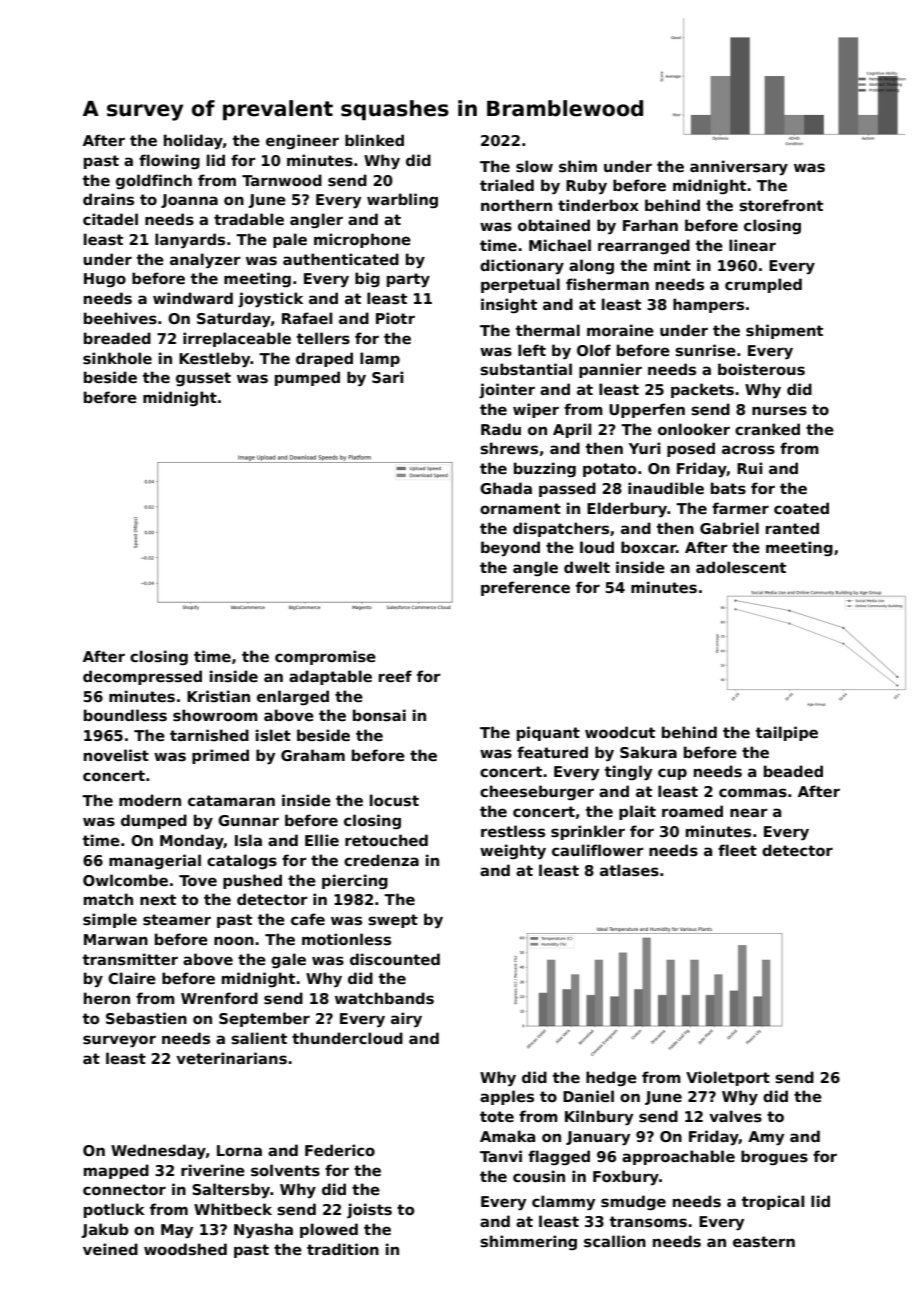 This screenshot has width=924, height=1308. What do you see at coordinates (114, 1210) in the screenshot?
I see `potluck` at bounding box center [114, 1210].
